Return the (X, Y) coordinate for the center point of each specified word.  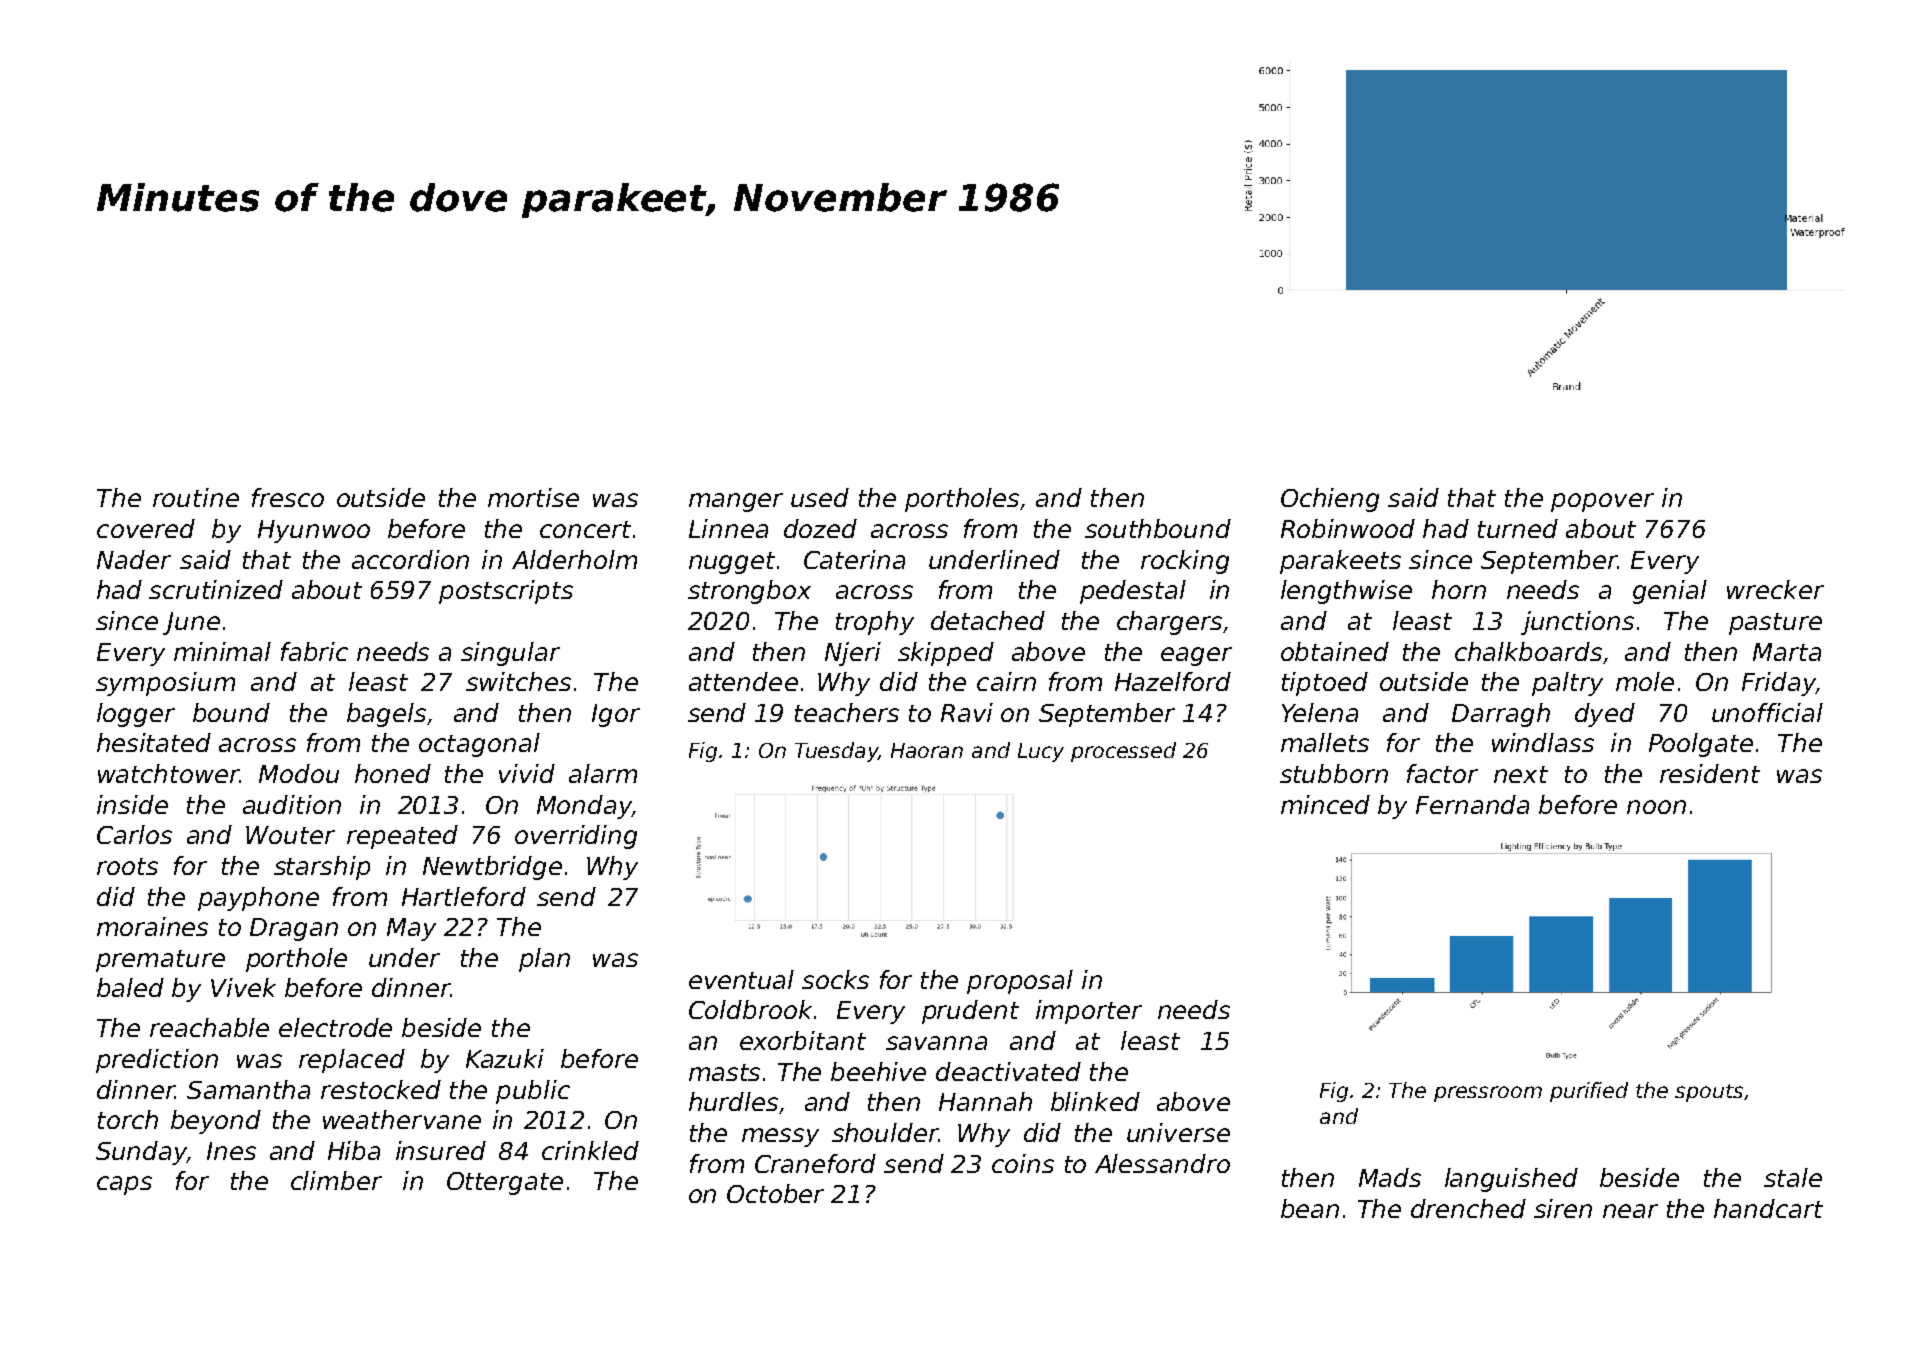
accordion (410, 559)
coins (1023, 1163)
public (533, 1092)
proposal (1020, 982)
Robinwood (1348, 528)
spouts (1709, 1093)
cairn (1006, 681)
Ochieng (1330, 500)
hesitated (154, 742)
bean (1310, 1208)
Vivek (243, 987)
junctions (1577, 623)
